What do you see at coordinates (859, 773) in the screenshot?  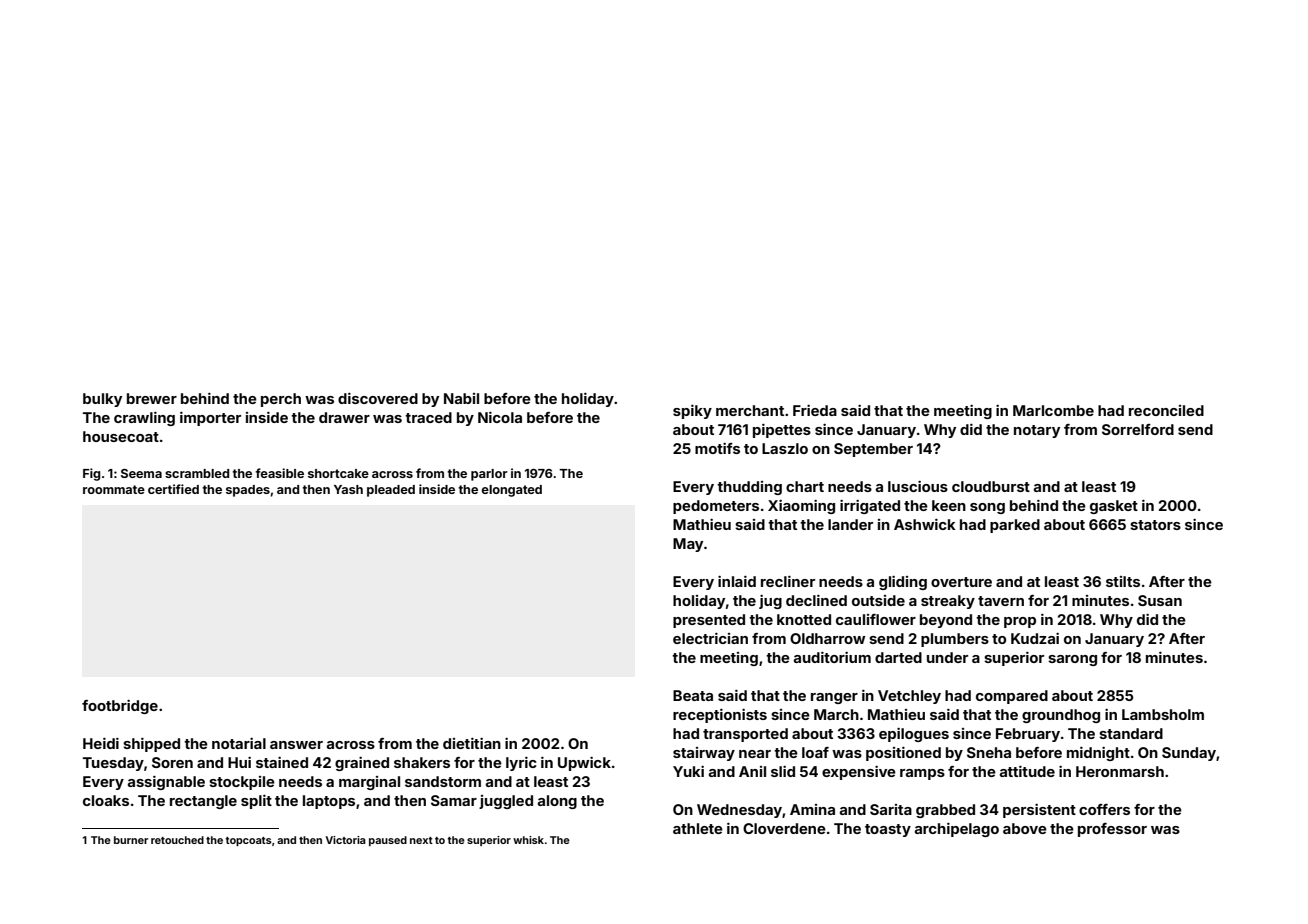 I see `expensive` at bounding box center [859, 773].
